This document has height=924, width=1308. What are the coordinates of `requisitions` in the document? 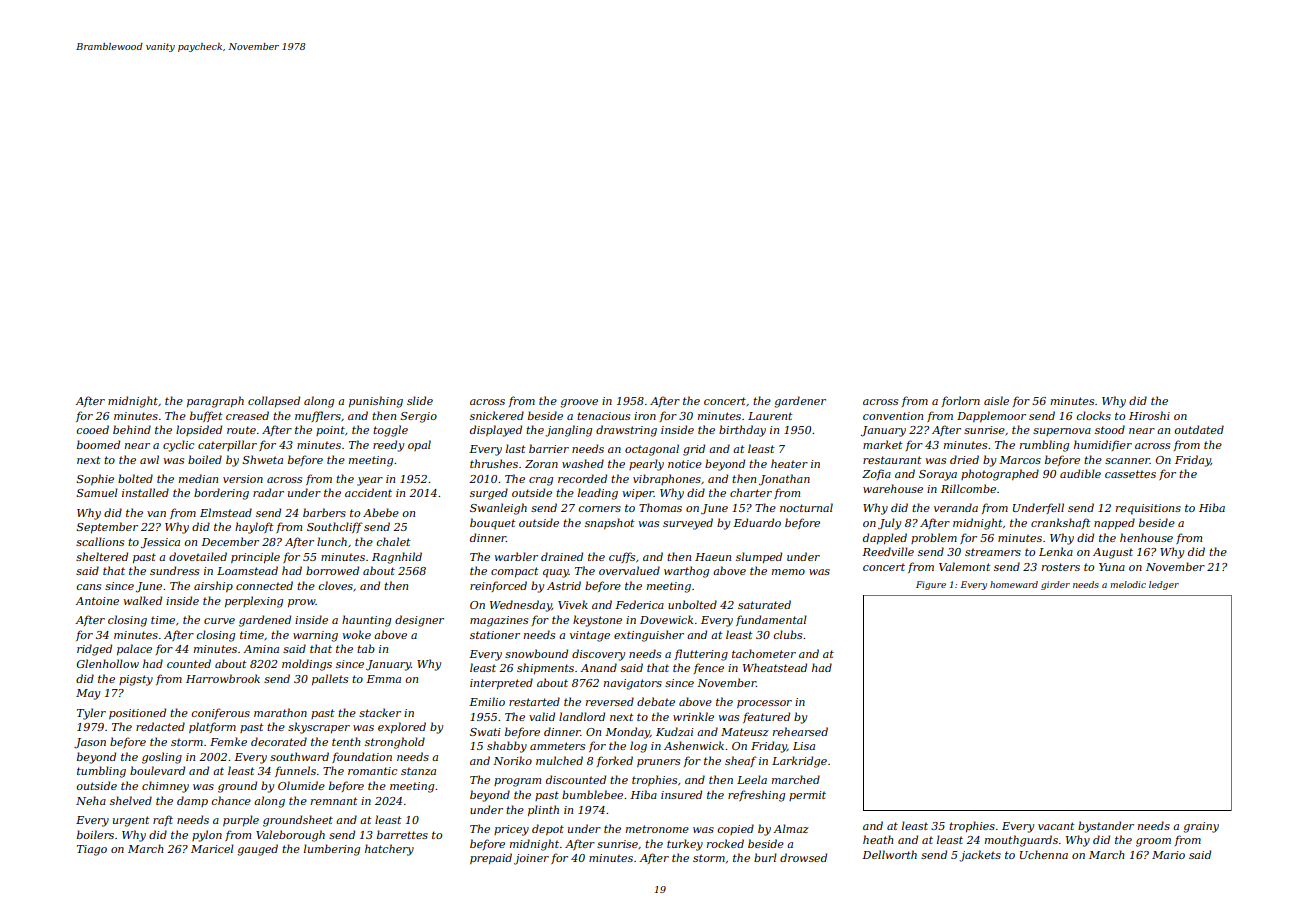 It's located at (1148, 509).
